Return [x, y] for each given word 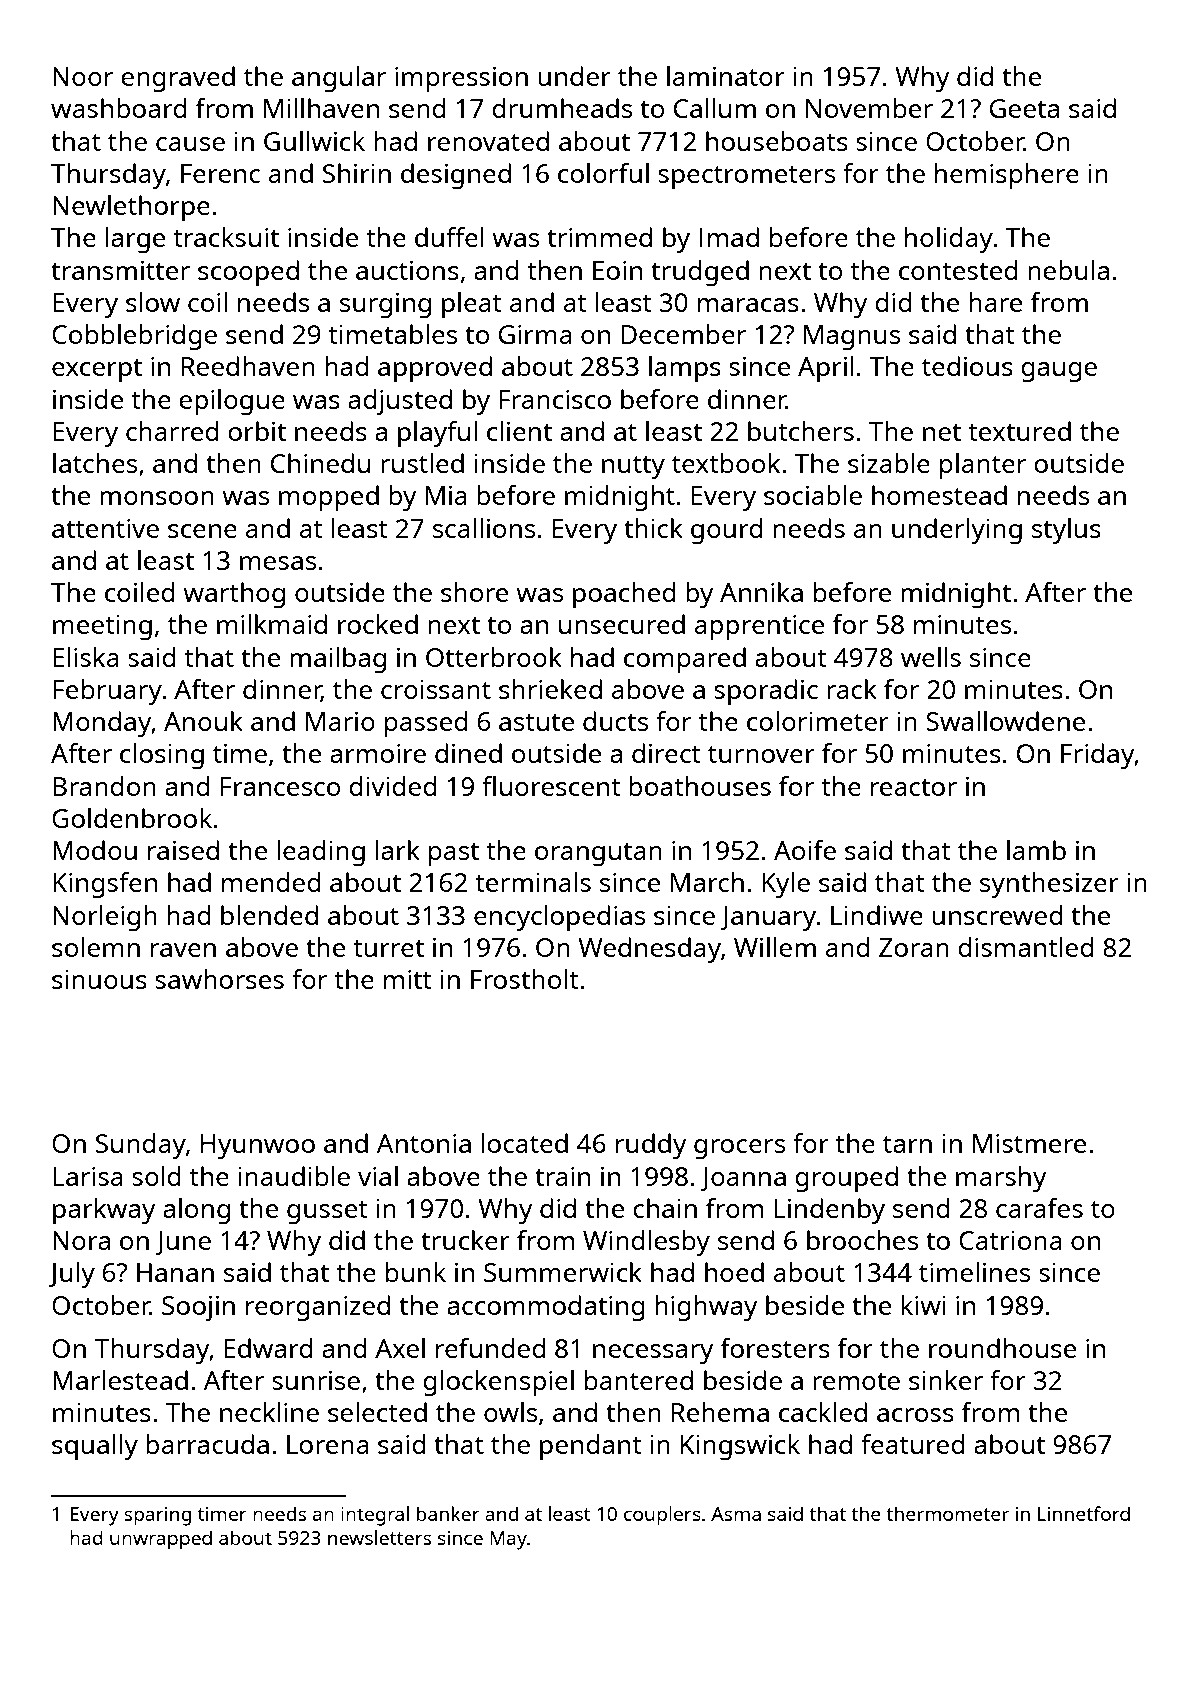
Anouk [203, 721]
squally [95, 1447]
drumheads [562, 108]
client [519, 431]
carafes [1039, 1208]
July [72, 1275]
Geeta [1024, 108]
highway [706, 1308]
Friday [1097, 756]
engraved [178, 79]
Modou [95, 850]
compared [685, 660]
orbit [257, 431]
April [826, 369]
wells [931, 657]
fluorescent [551, 786]
